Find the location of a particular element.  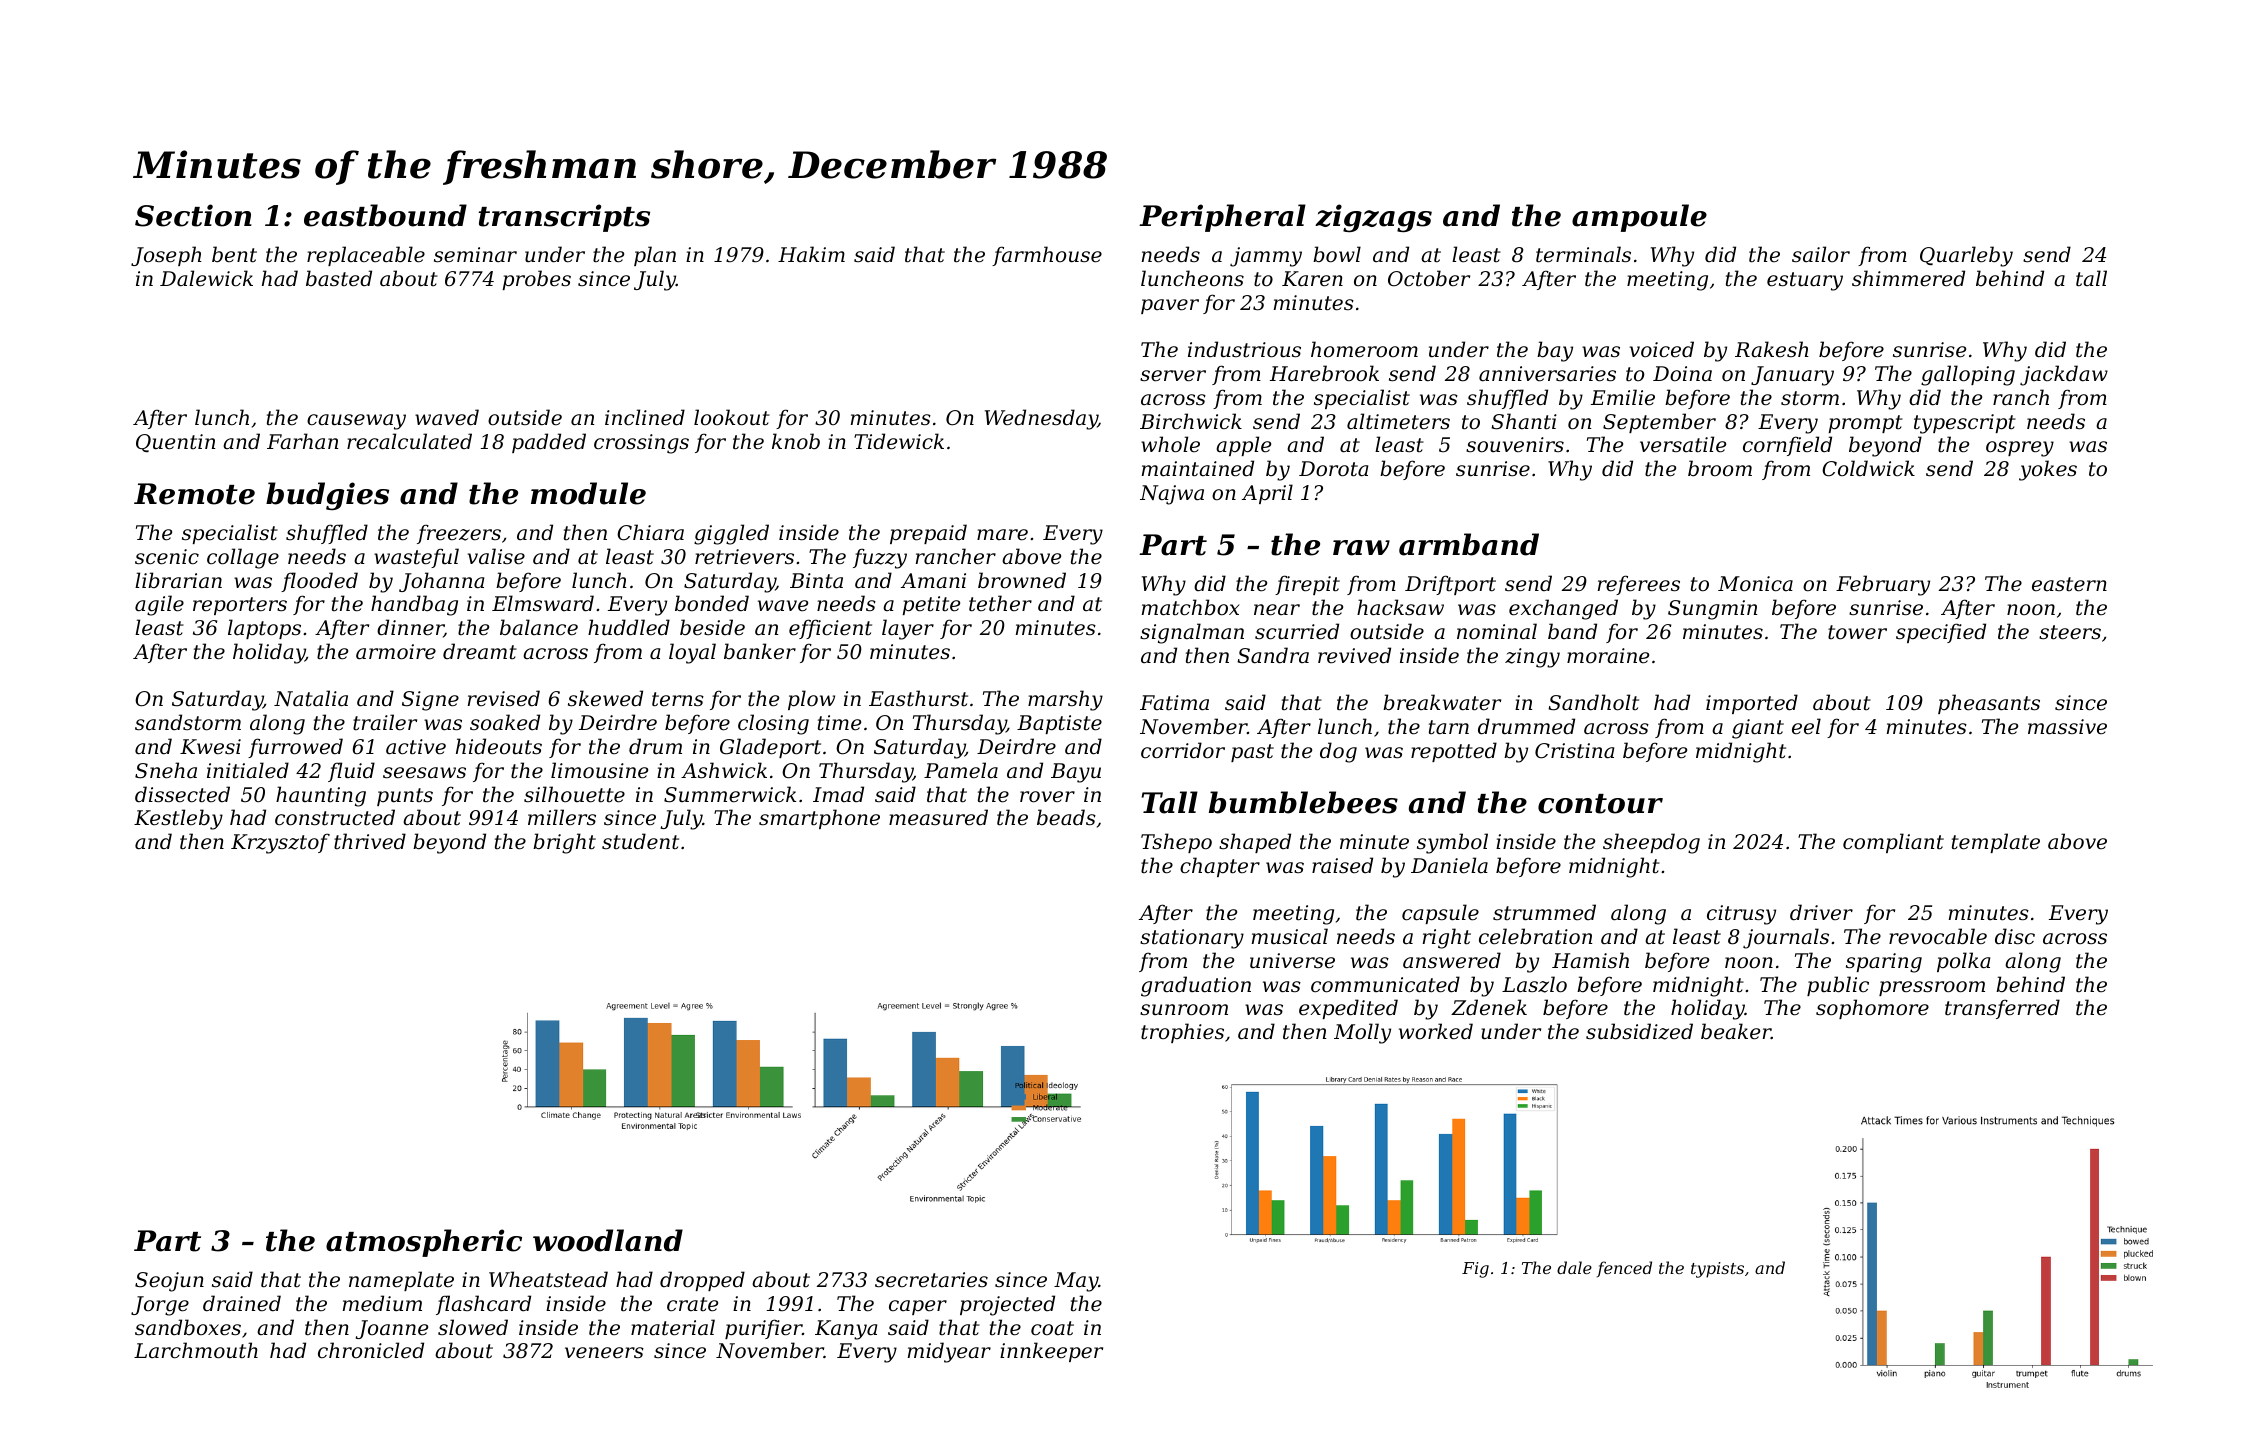

Wheatstead is located at coordinates (548, 1279).
